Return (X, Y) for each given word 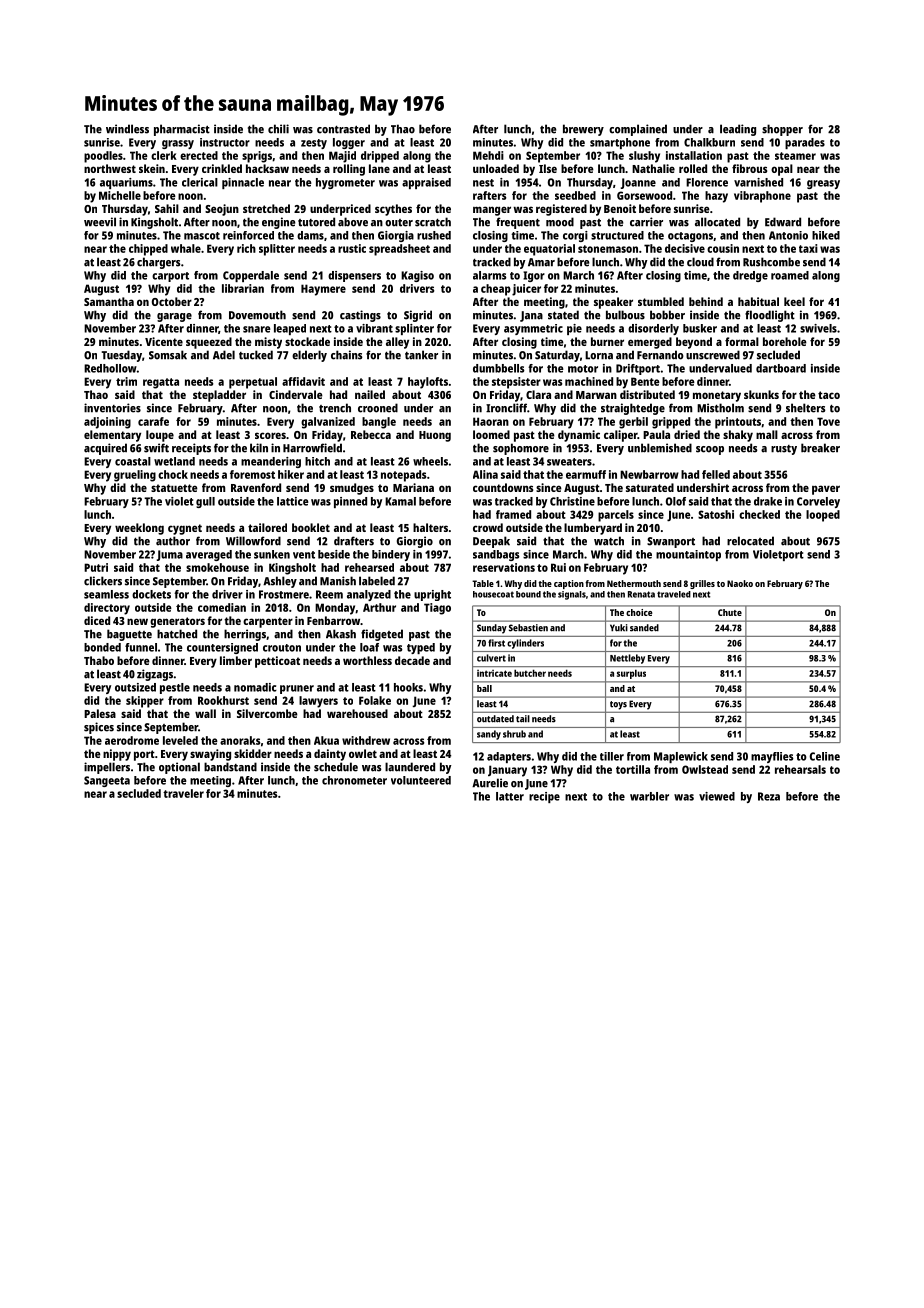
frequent (518, 223)
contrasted (343, 129)
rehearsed (369, 567)
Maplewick (681, 757)
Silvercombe (267, 713)
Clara (538, 394)
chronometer (354, 780)
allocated (717, 222)
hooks (408, 687)
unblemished (660, 448)
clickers (103, 581)
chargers (159, 263)
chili (278, 129)
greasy (823, 184)
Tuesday (121, 356)
